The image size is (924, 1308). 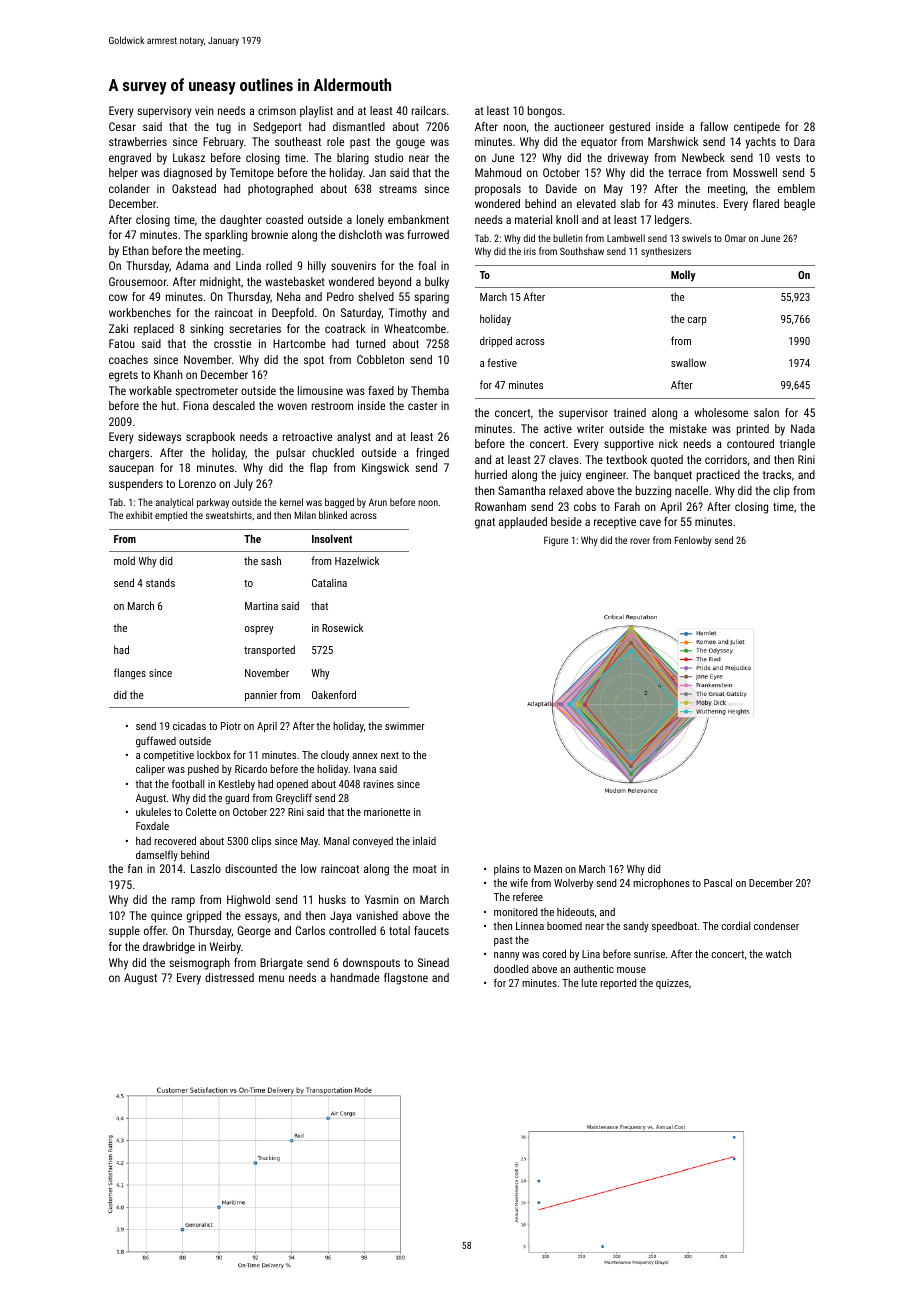 What do you see at coordinates (545, 112) in the screenshot?
I see `bongos` at bounding box center [545, 112].
